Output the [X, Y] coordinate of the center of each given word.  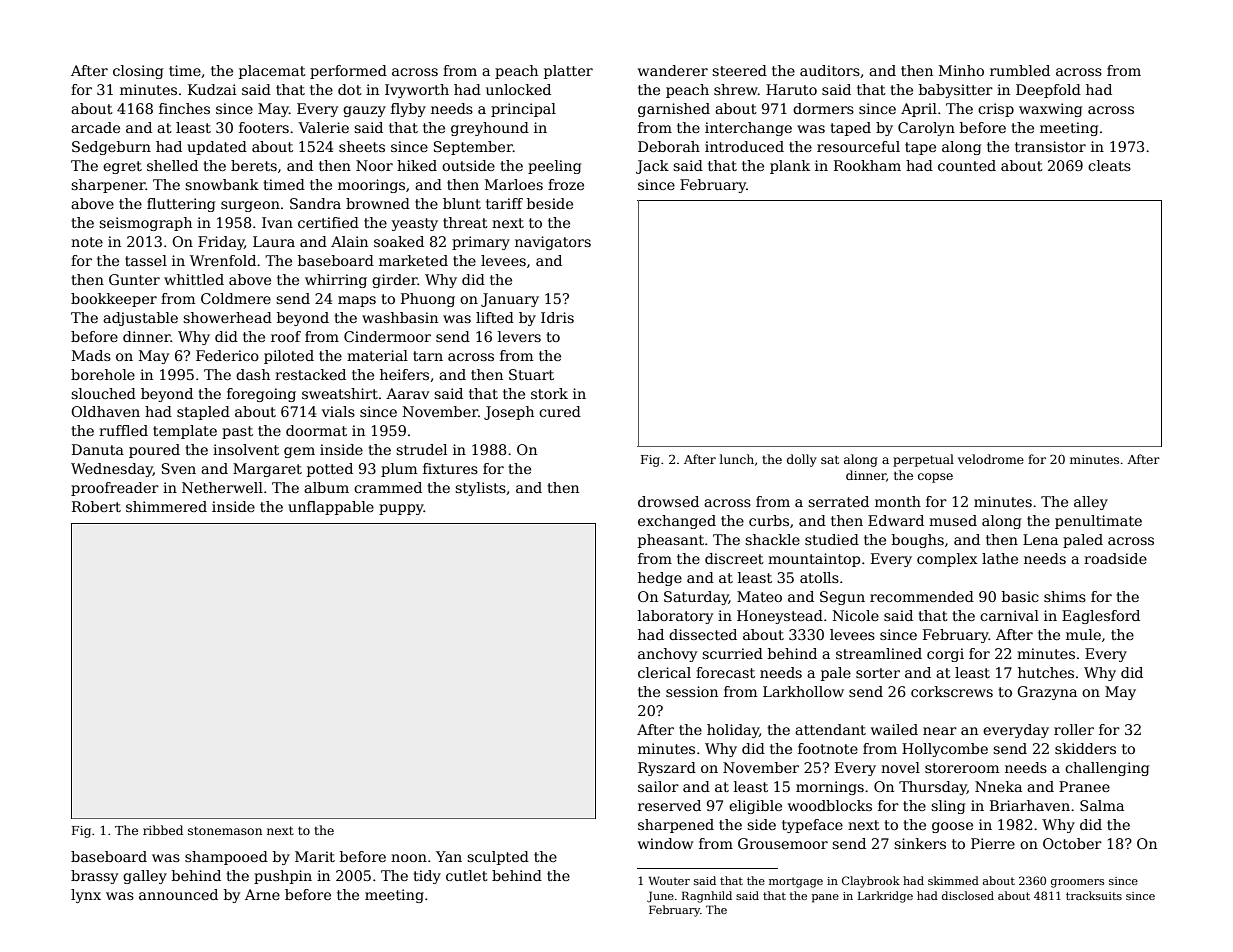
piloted [289, 357]
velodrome [991, 459]
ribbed [163, 830]
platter [568, 72]
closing [138, 72]
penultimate [1098, 522]
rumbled [1020, 70]
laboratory [675, 617]
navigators [553, 243]
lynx [86, 896]
